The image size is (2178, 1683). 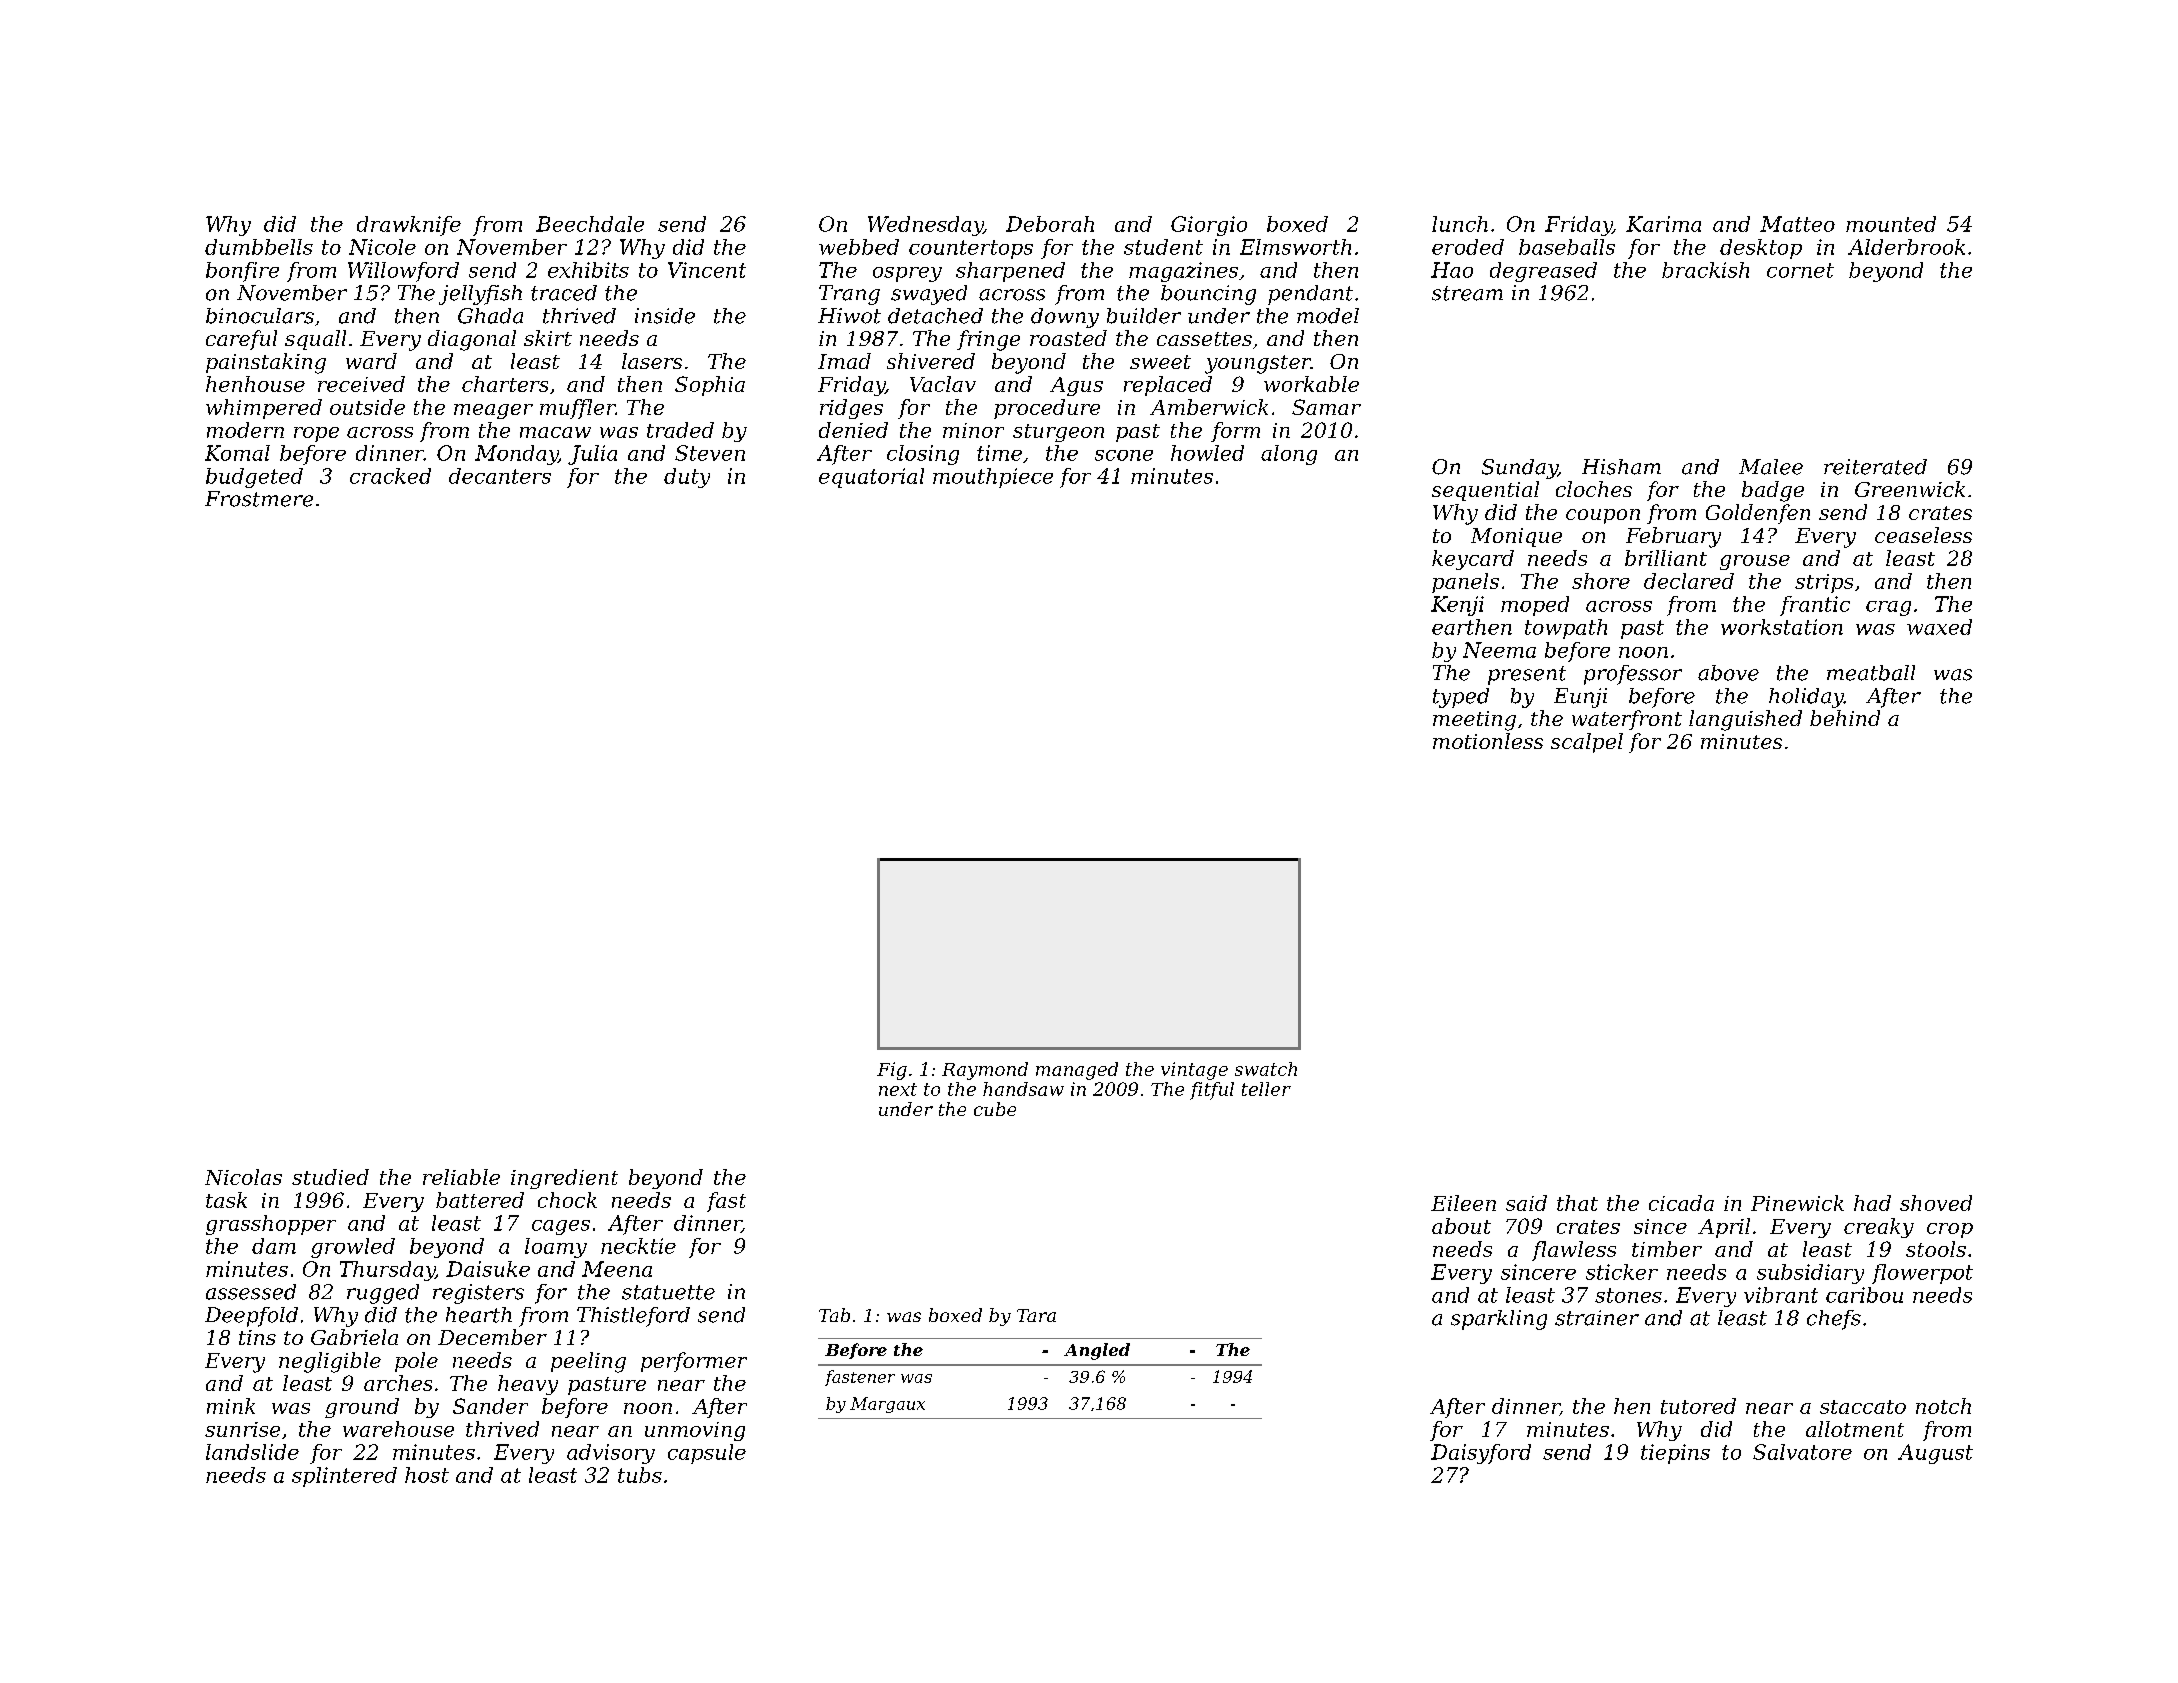 What do you see at coordinates (1481, 1454) in the screenshot?
I see `Daisyford` at bounding box center [1481, 1454].
